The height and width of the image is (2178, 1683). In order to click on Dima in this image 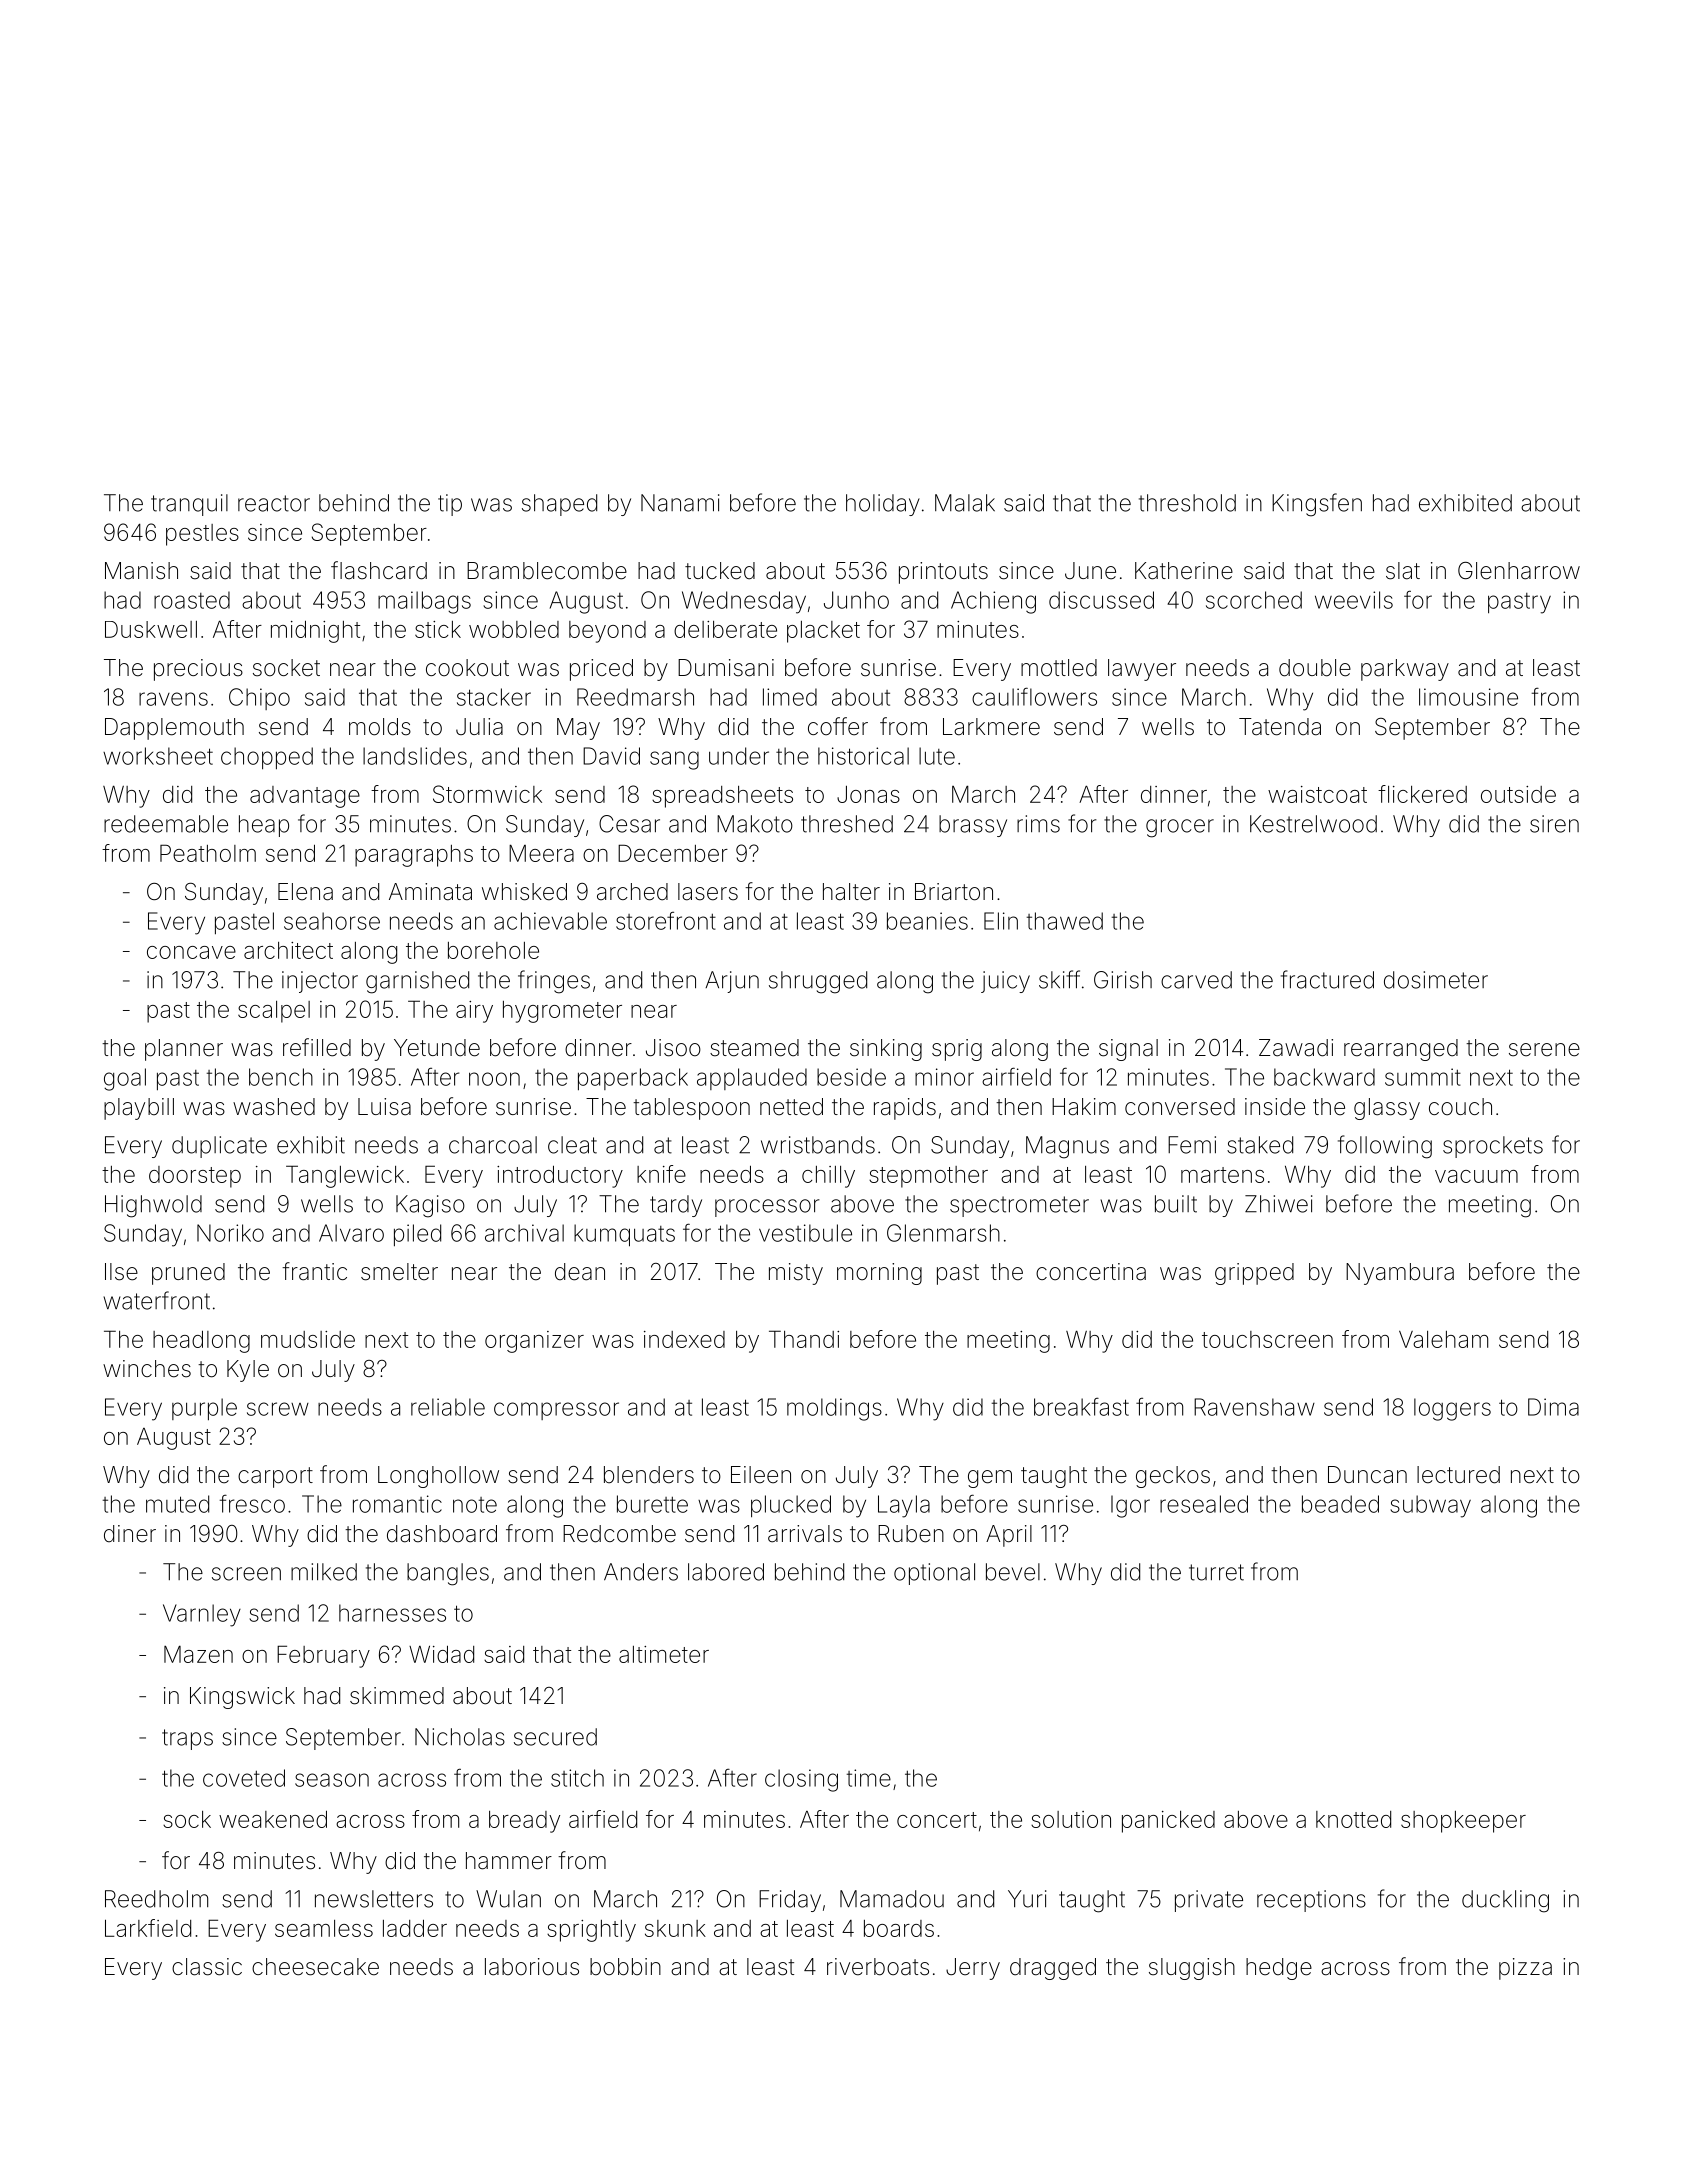, I will do `click(1553, 1407)`.
